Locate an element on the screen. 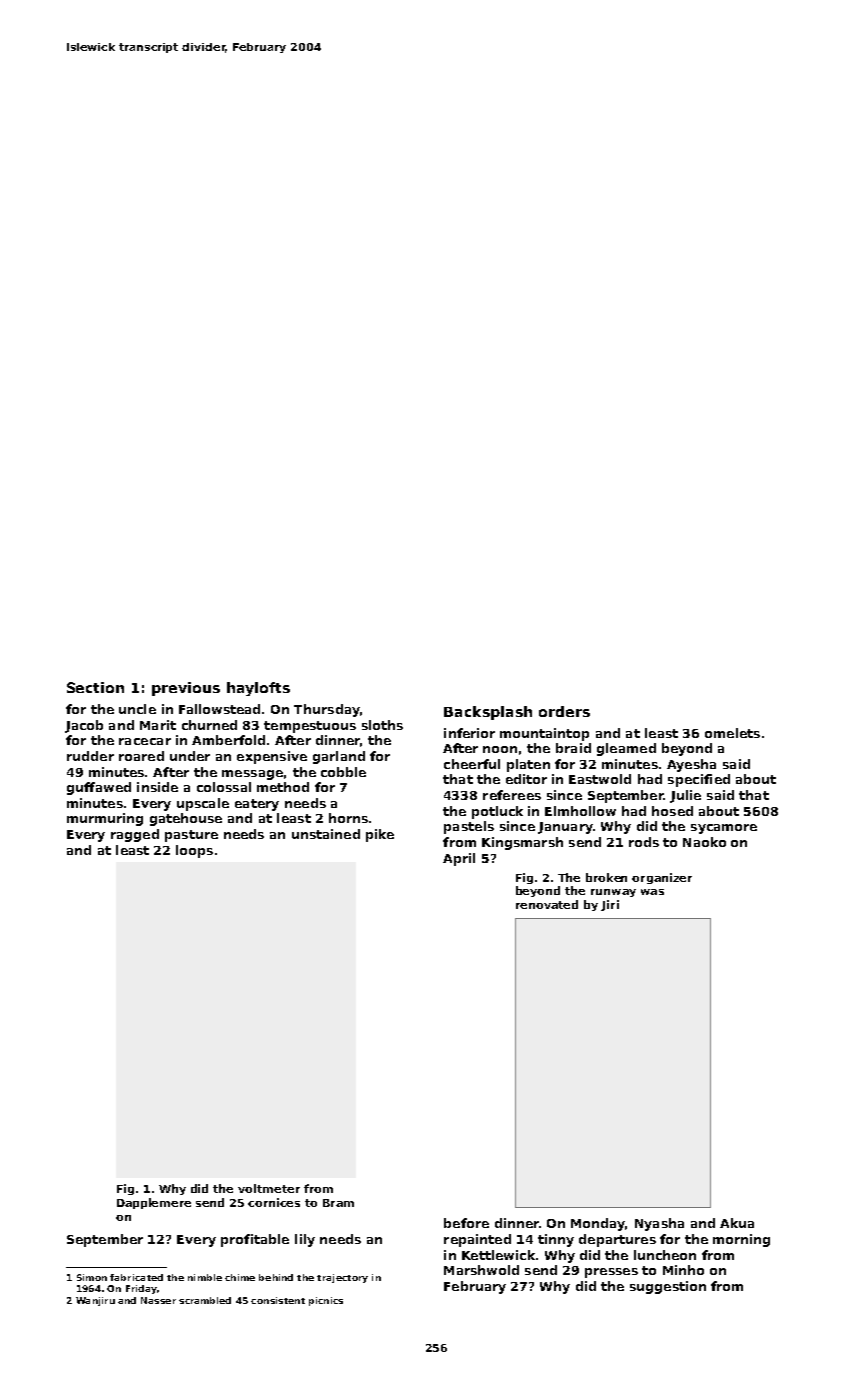 The width and height of the screenshot is (849, 1400). Section is located at coordinates (95, 687).
